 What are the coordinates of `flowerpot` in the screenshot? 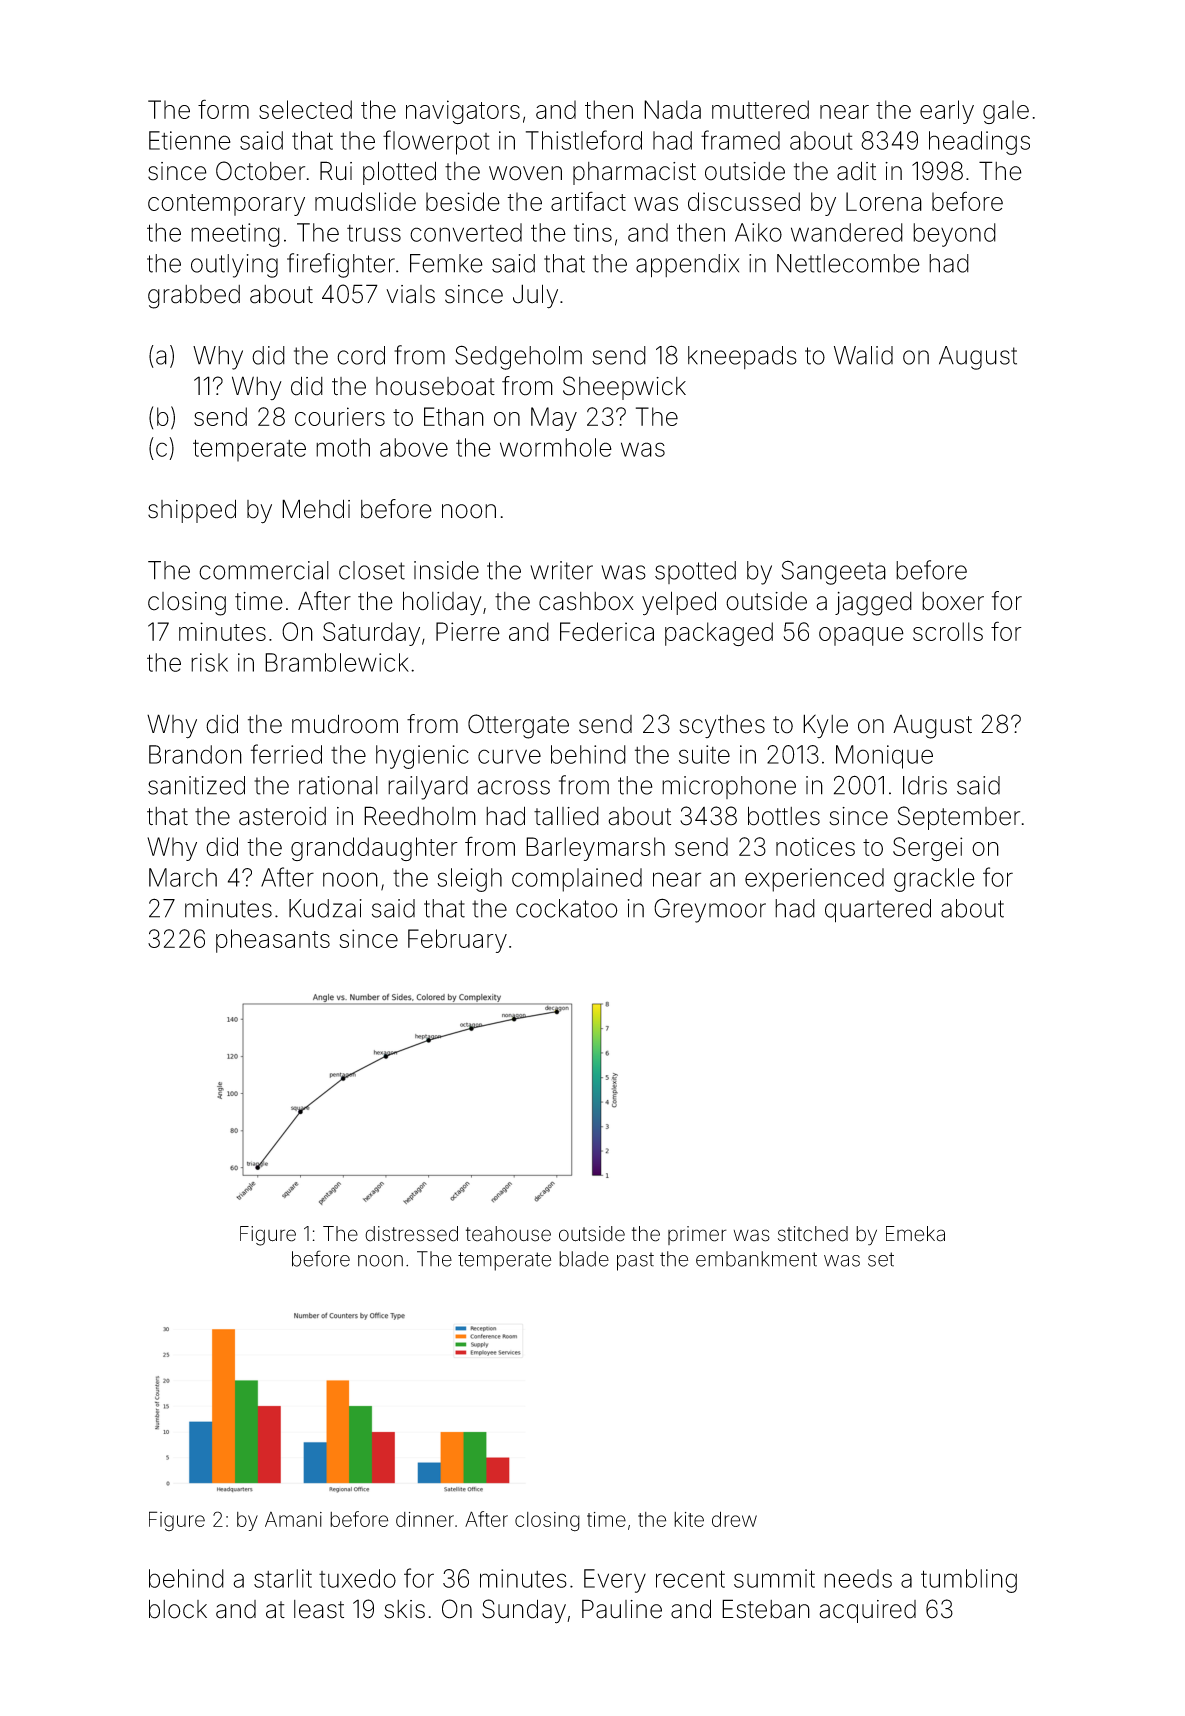 It's located at (436, 142).
